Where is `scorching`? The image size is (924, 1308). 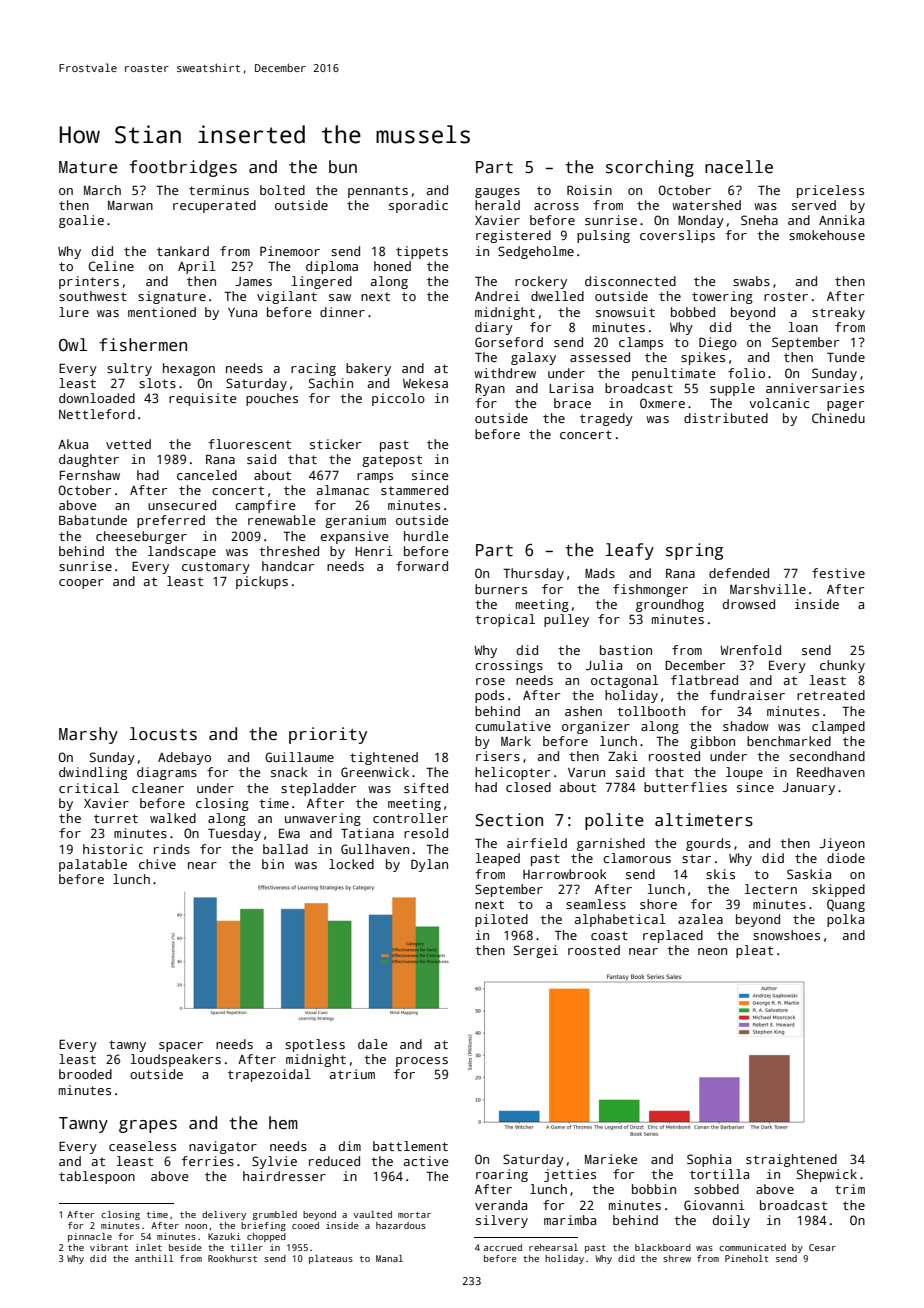 scorching is located at coordinates (650, 168).
